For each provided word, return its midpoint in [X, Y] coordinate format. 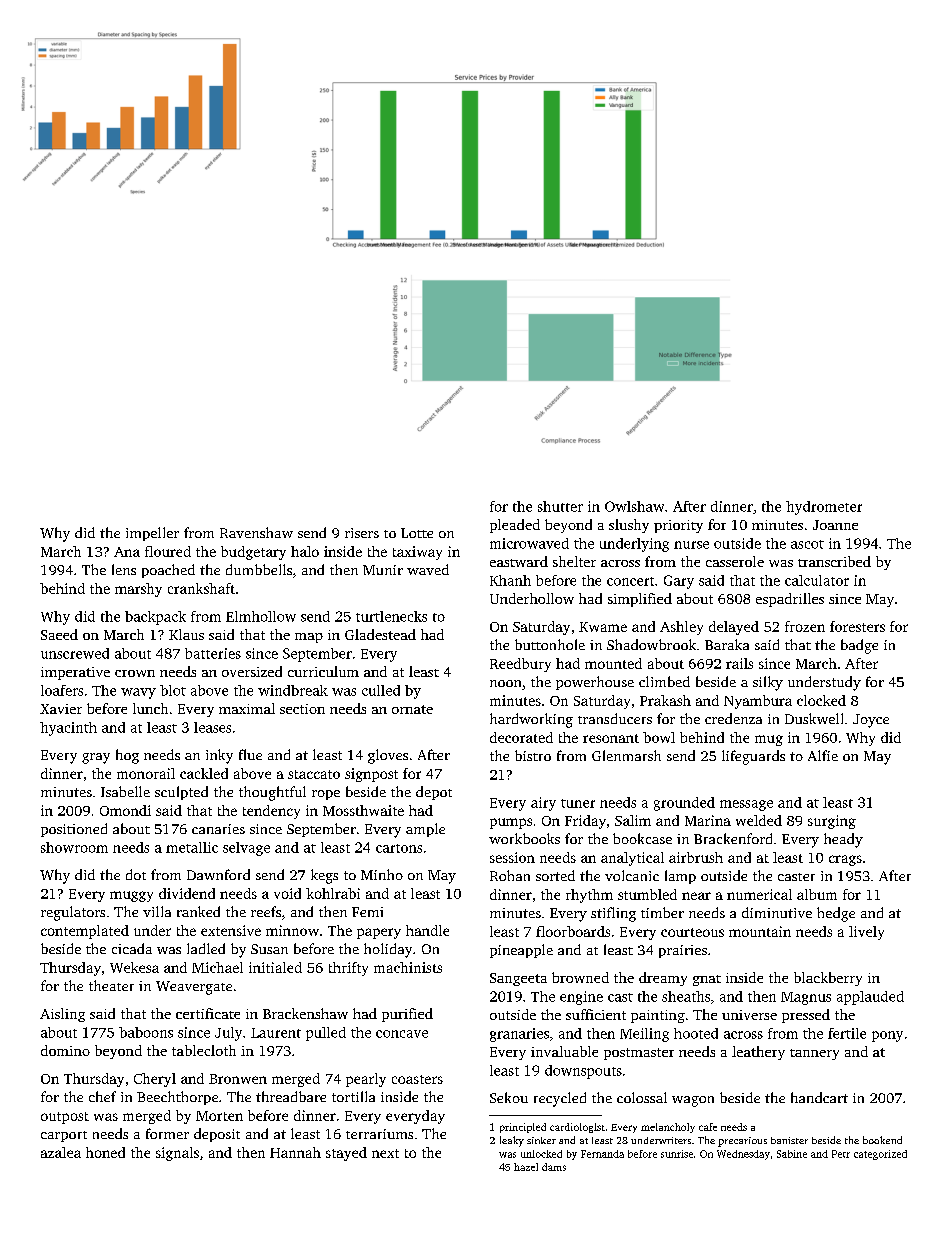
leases [212, 727]
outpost [65, 1118]
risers [362, 533]
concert [630, 581]
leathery [758, 1053]
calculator [817, 580]
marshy [138, 590]
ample [425, 830]
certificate [208, 1013]
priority [678, 526]
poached [168, 571]
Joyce [871, 721]
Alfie [823, 755]
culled [381, 690]
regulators [73, 913]
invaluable [564, 1051]
